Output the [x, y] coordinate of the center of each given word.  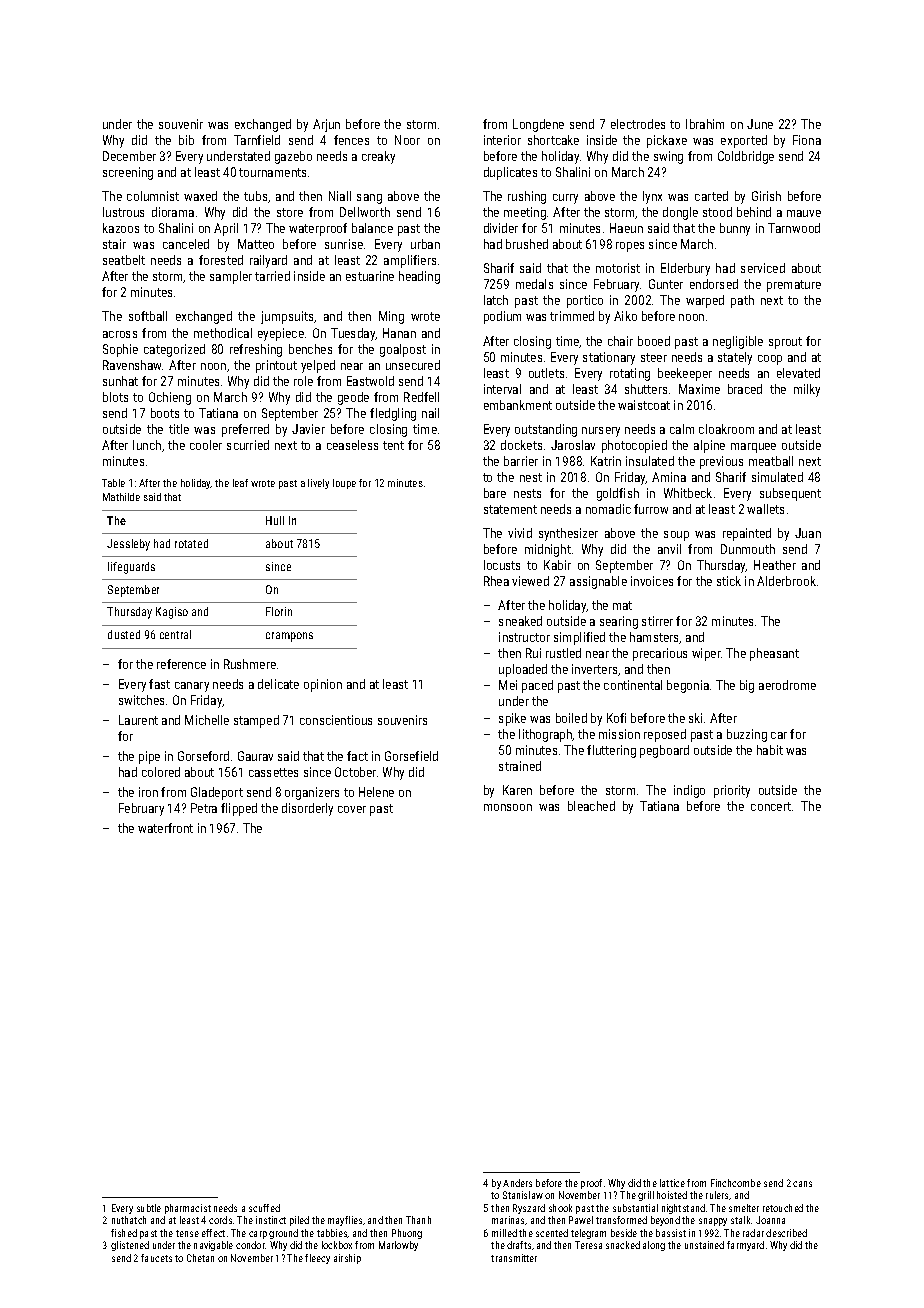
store [290, 212]
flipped [239, 809]
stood [717, 212]
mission [619, 734]
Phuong [407, 1234]
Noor [407, 140]
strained [520, 766]
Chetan [200, 1258]
